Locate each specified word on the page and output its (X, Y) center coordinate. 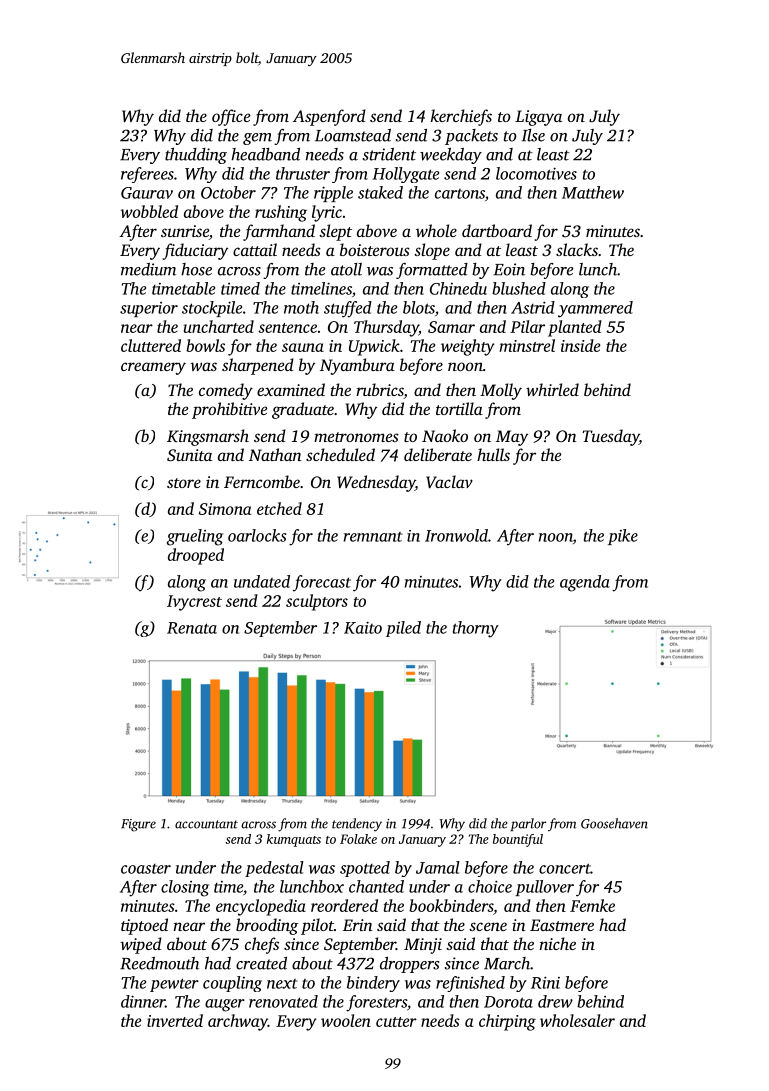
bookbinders (451, 905)
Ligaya (538, 118)
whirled (552, 389)
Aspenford (329, 117)
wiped (141, 945)
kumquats (294, 840)
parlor (528, 824)
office (231, 117)
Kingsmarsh (208, 437)
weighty (468, 347)
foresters (376, 1003)
